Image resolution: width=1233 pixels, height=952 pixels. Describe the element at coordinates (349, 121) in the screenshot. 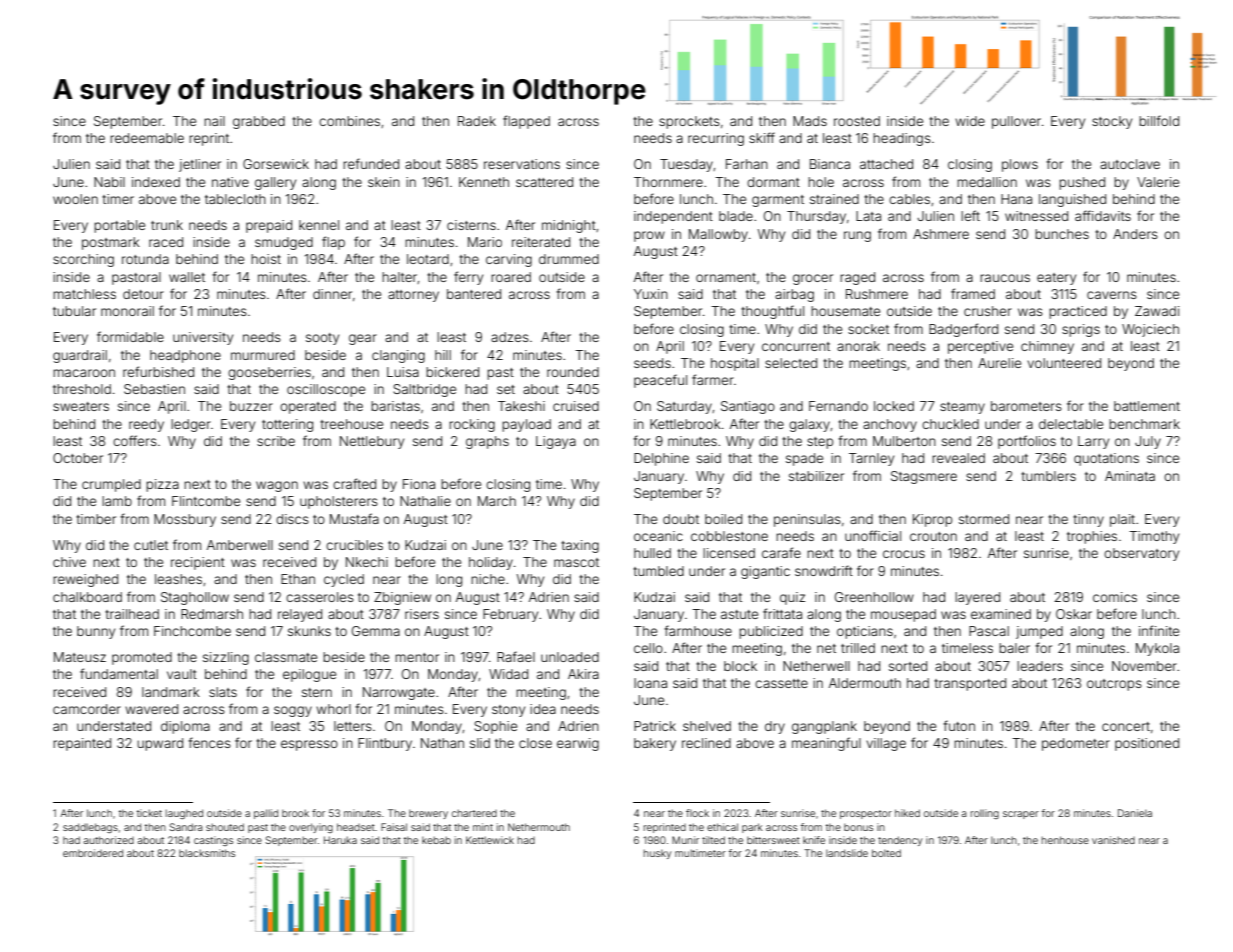

I see `combines` at that location.
